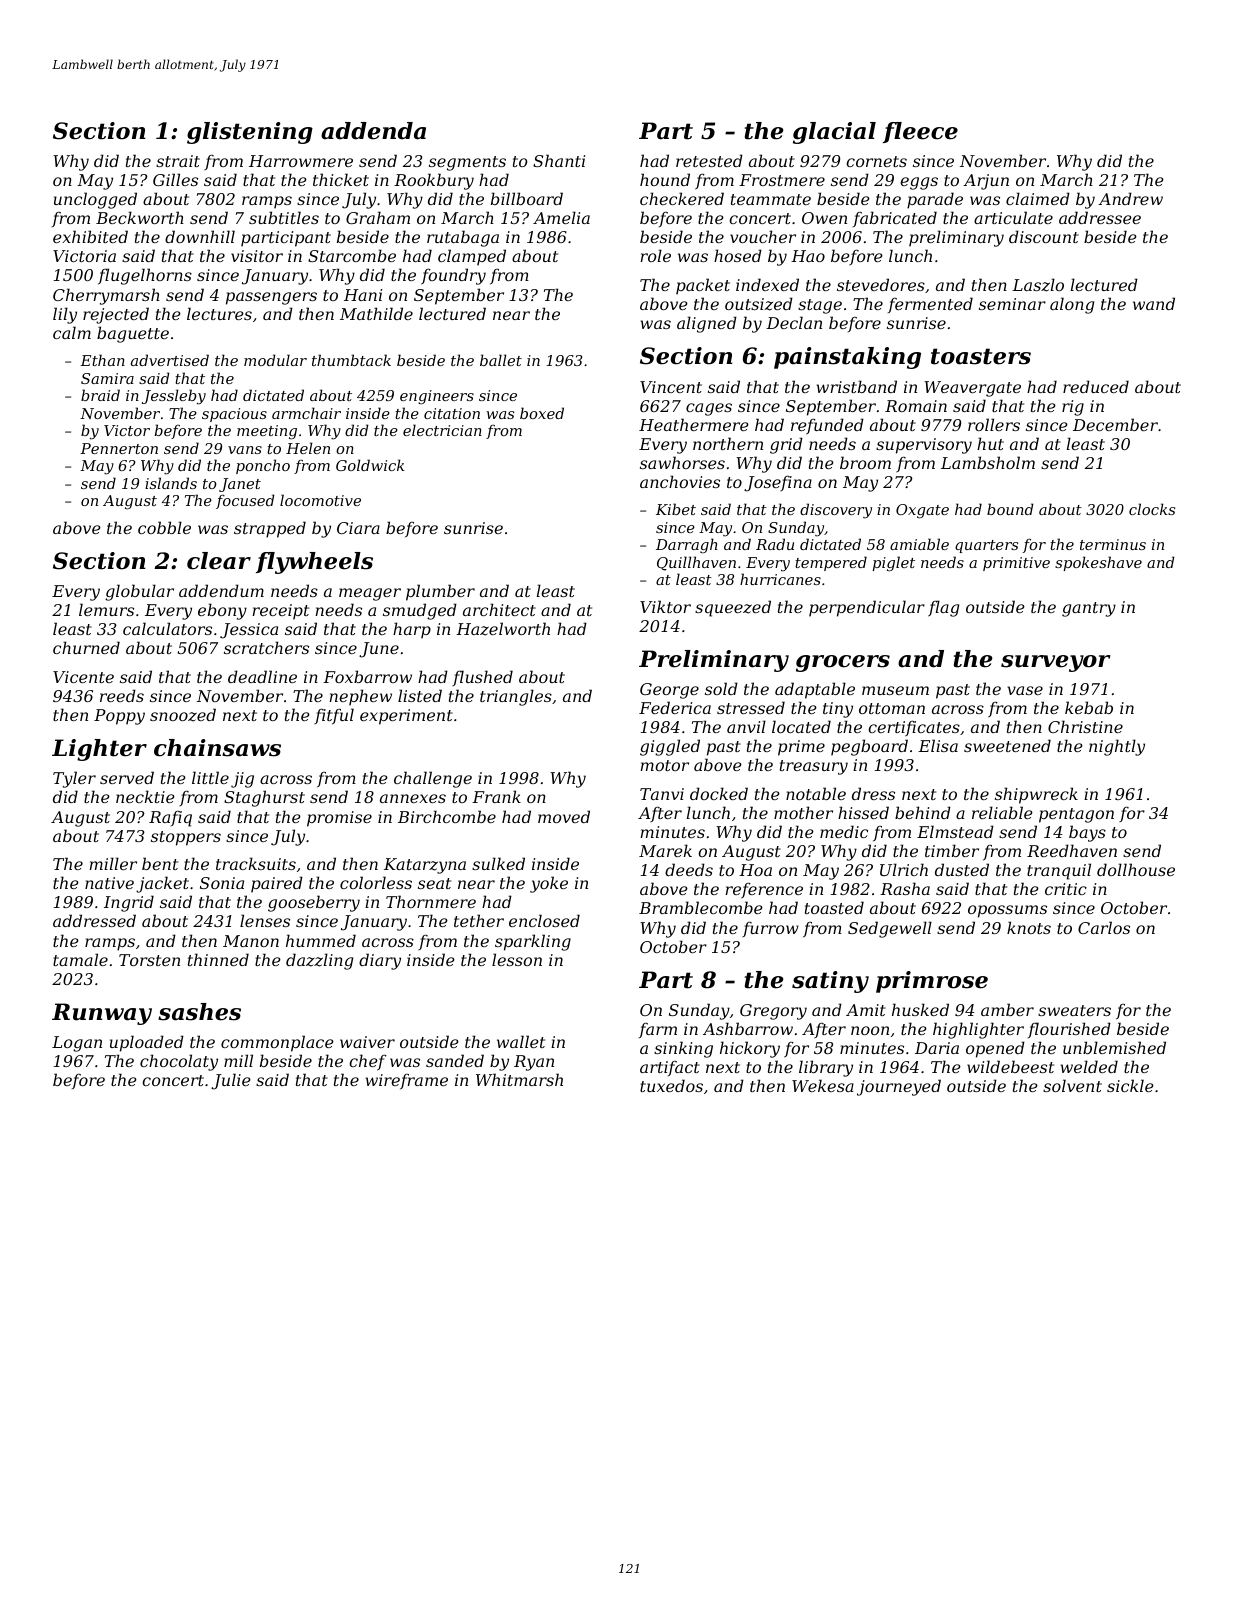  I want to click on Andrew, so click(1130, 198).
